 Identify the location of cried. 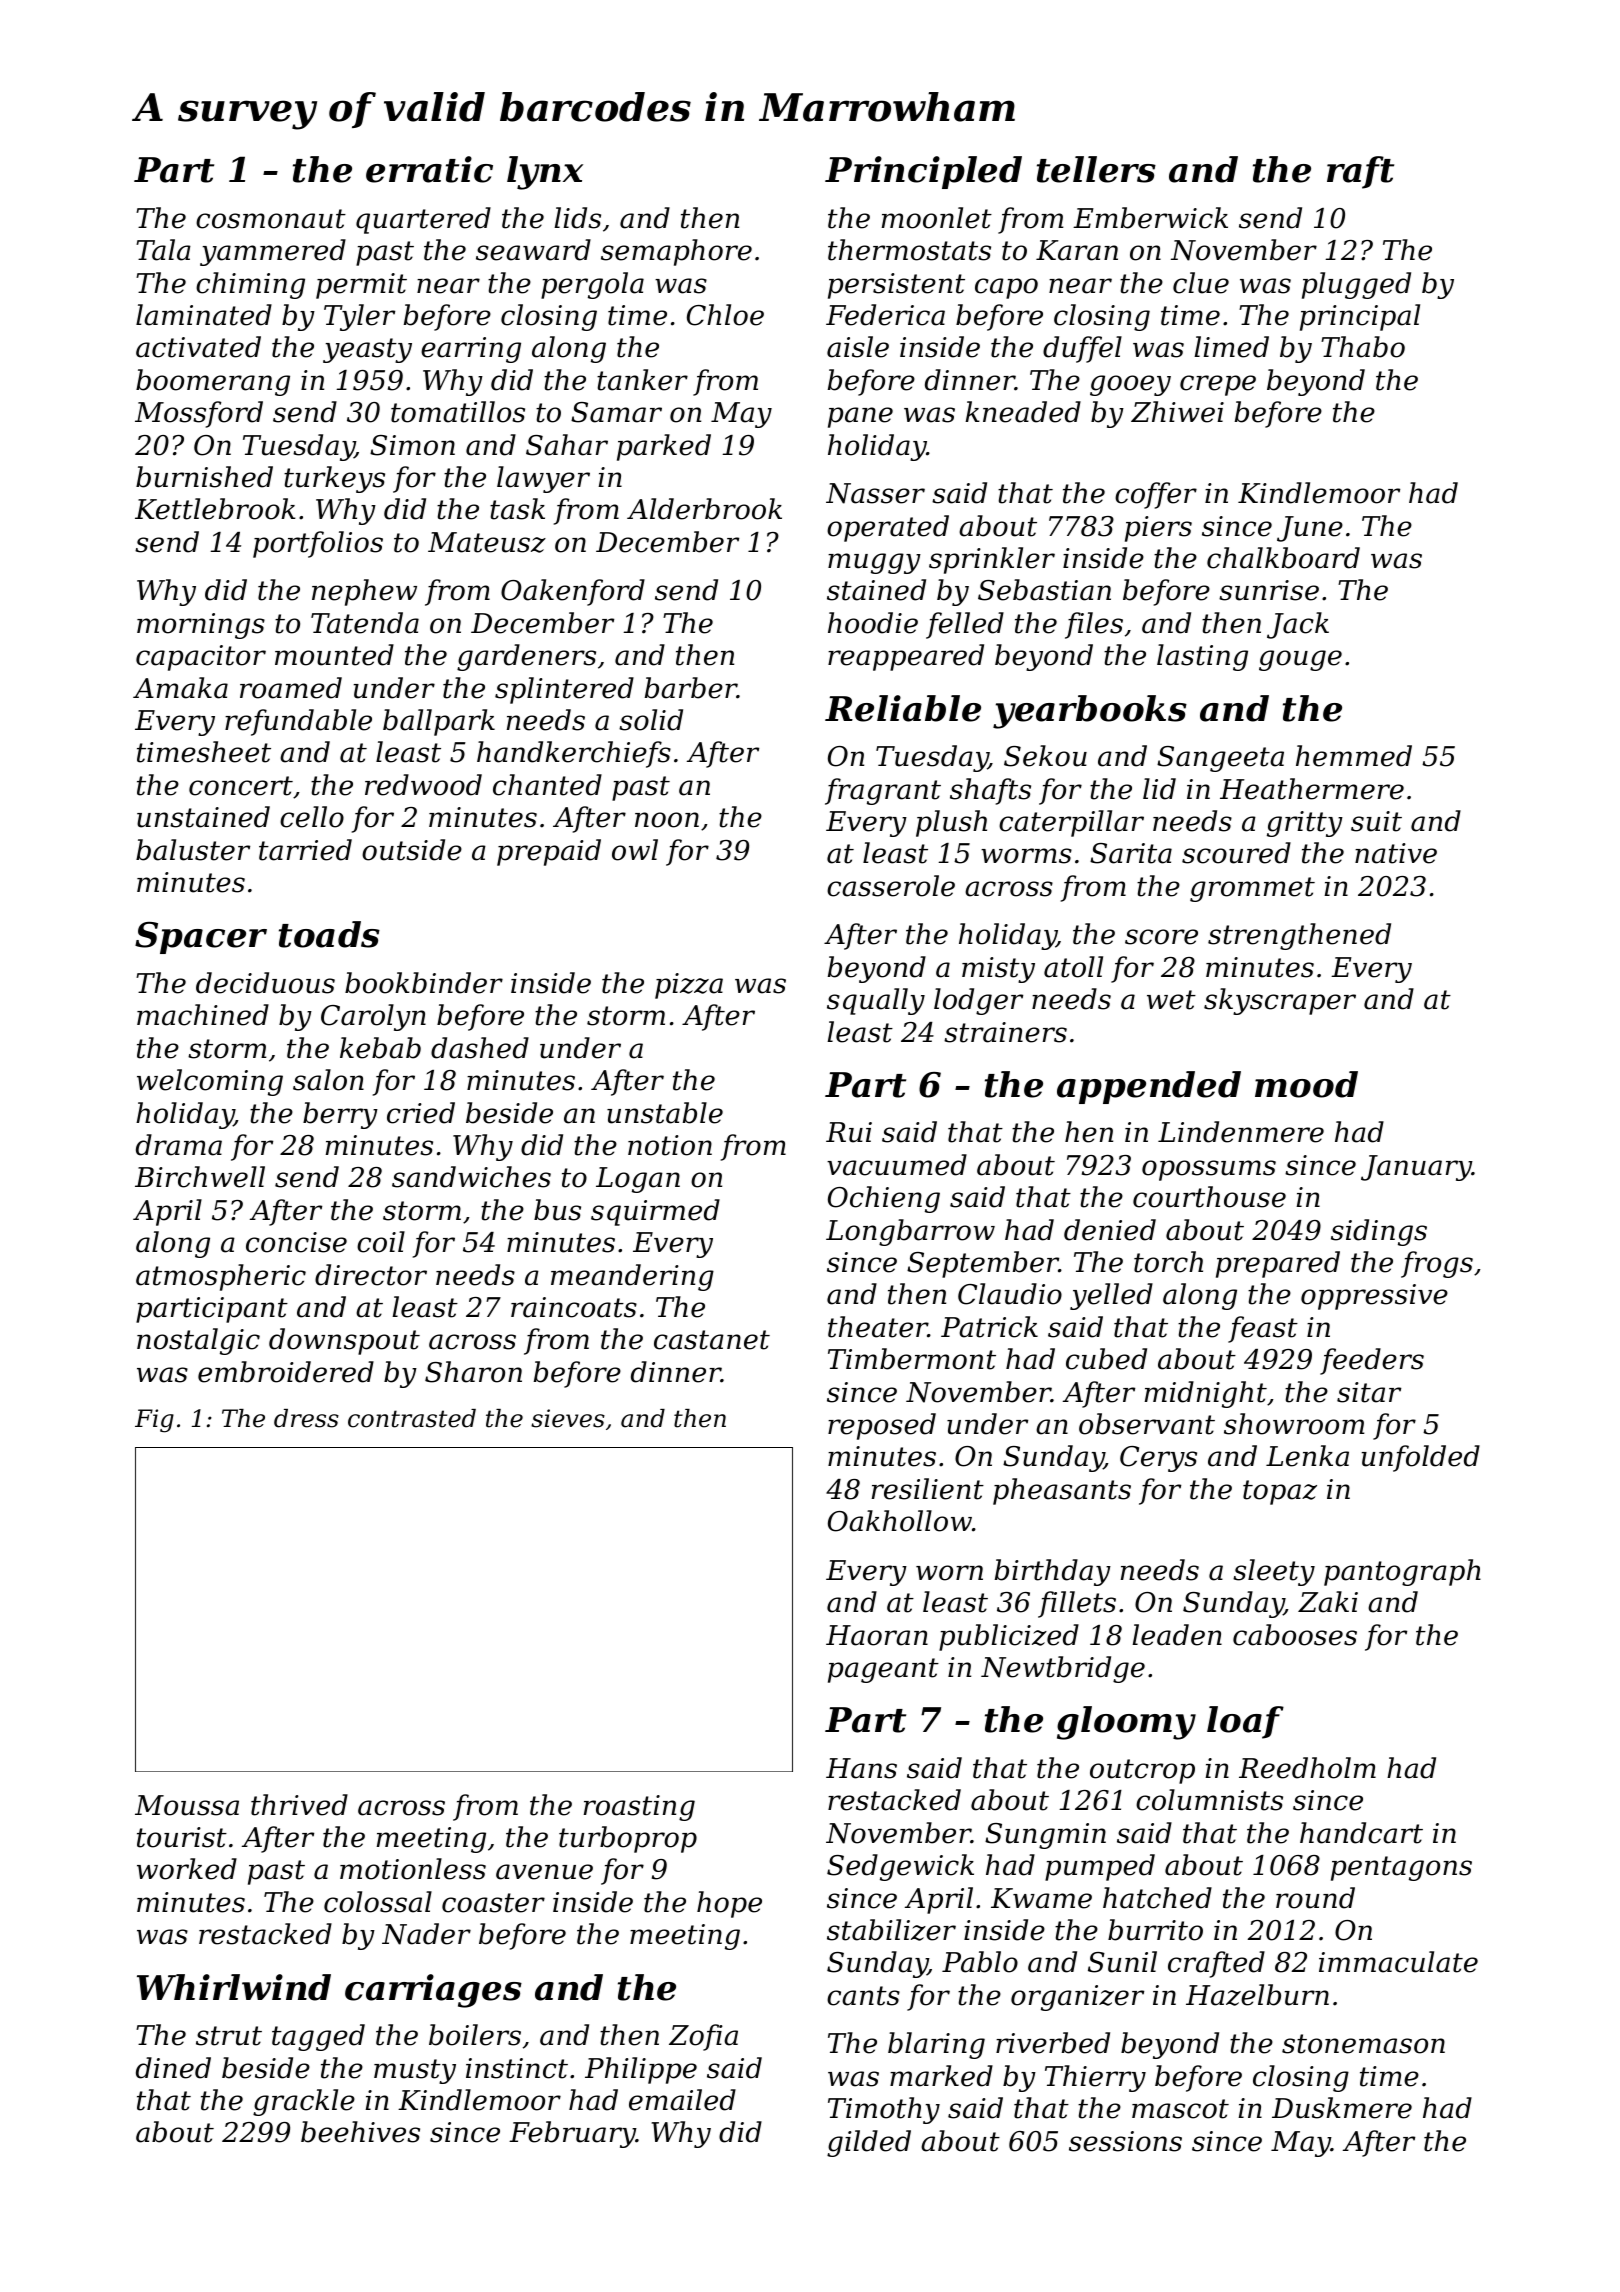
(421, 1113).
